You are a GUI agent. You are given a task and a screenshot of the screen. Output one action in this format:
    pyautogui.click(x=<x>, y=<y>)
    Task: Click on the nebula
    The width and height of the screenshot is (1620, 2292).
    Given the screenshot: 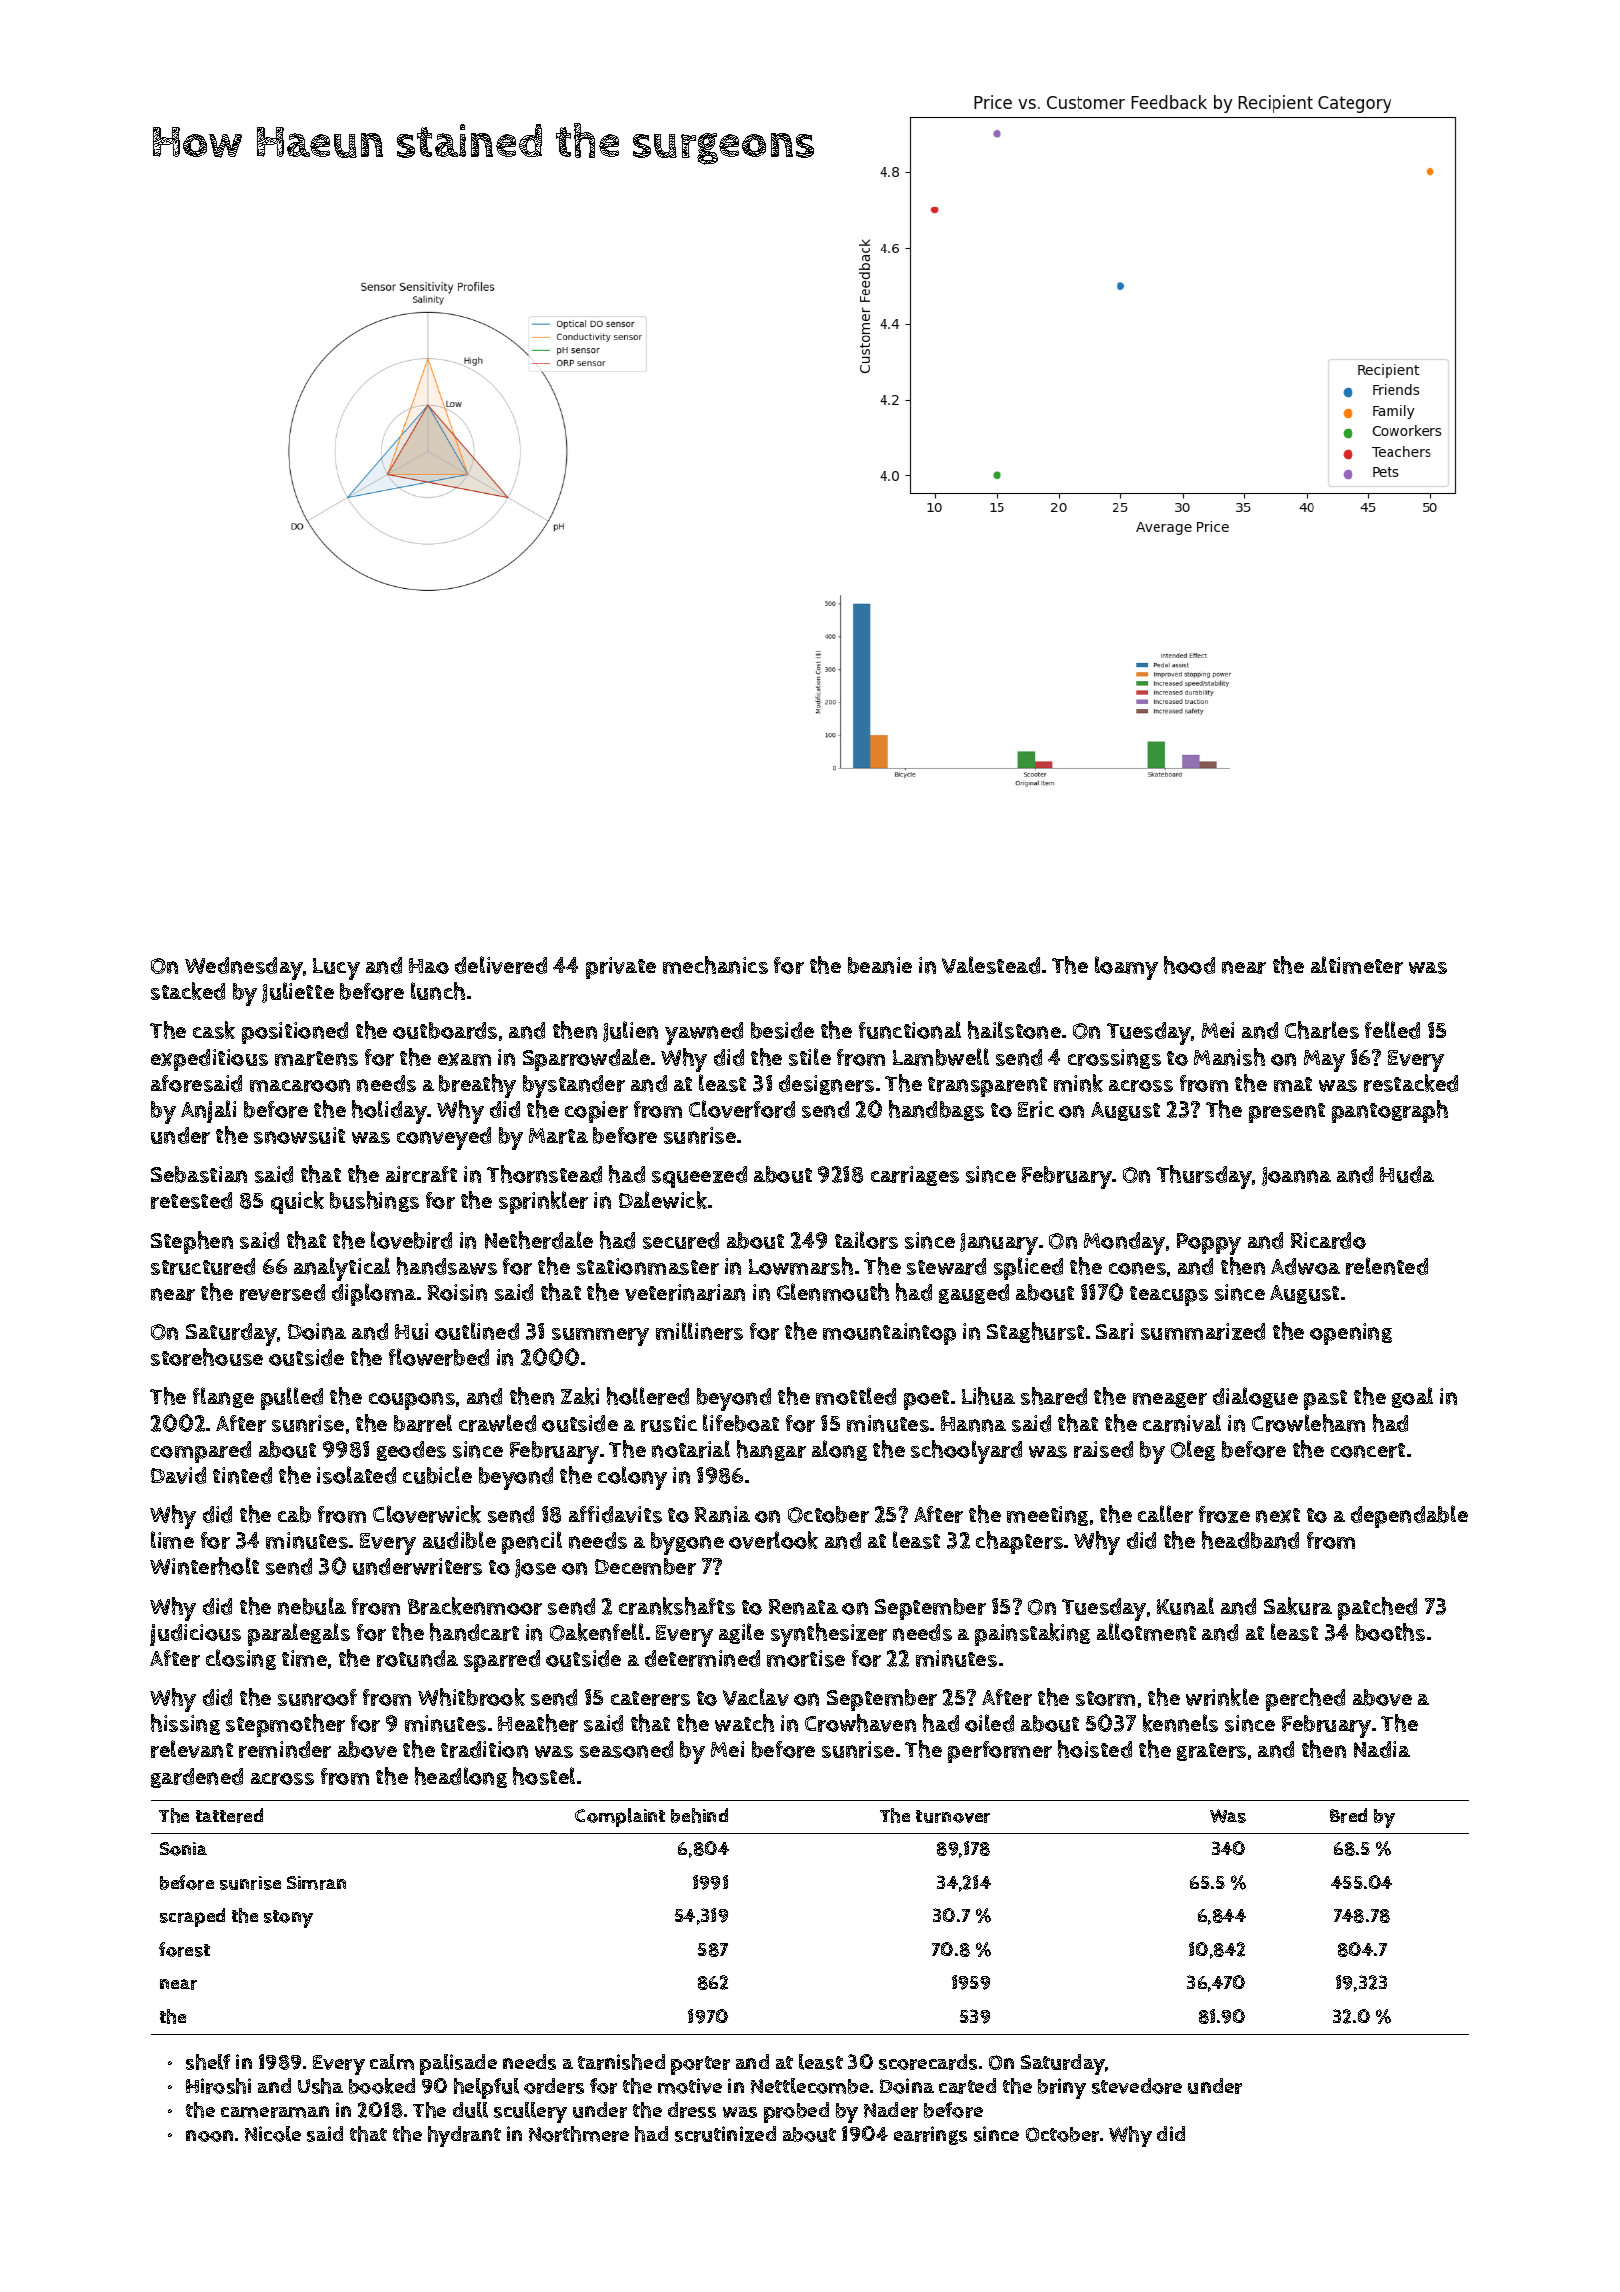 What is the action you would take?
    pyautogui.click(x=312, y=1606)
